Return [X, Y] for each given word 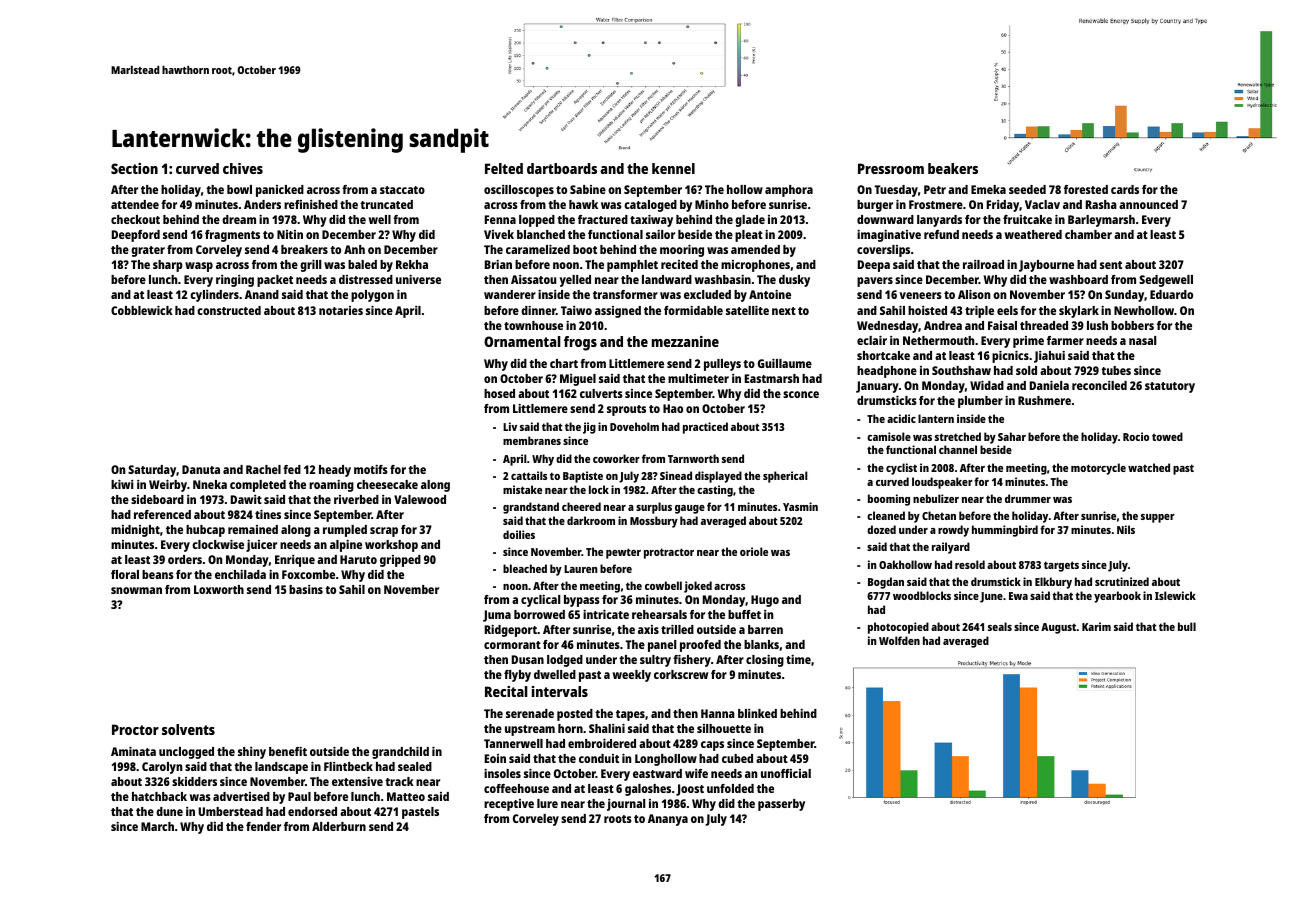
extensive [357, 781]
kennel [673, 168]
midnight [135, 531]
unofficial [786, 773]
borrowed [539, 614]
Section [134, 168]
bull [1187, 626]
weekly [632, 676]
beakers [953, 168]
